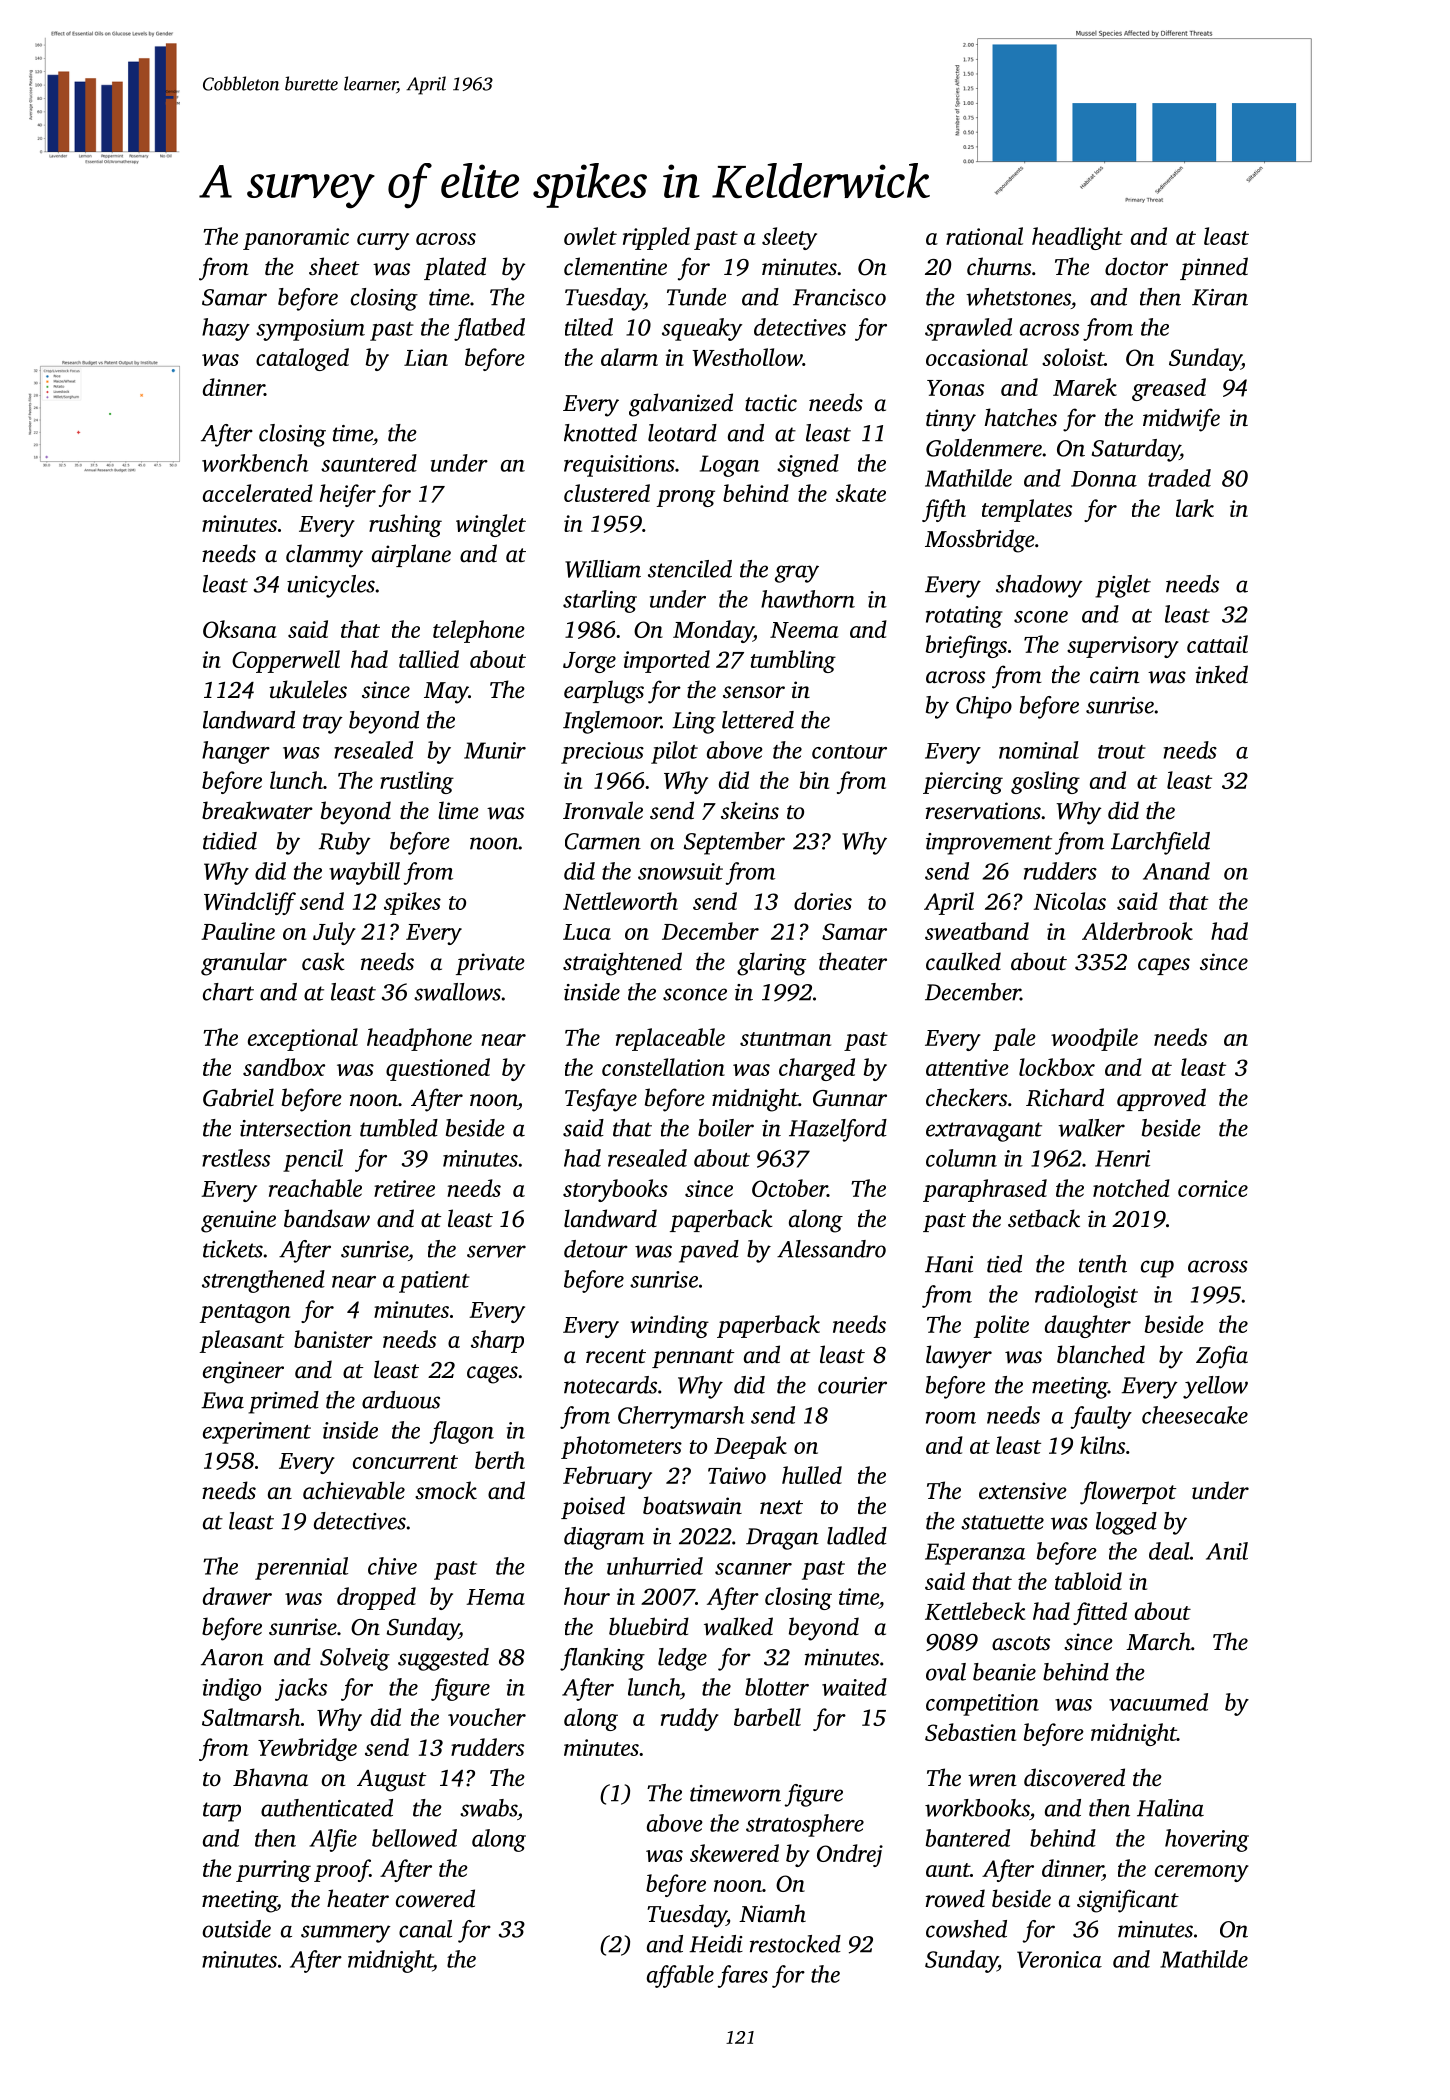  Describe the element at coordinates (968, 1838) in the page. I see `bantered` at that location.
